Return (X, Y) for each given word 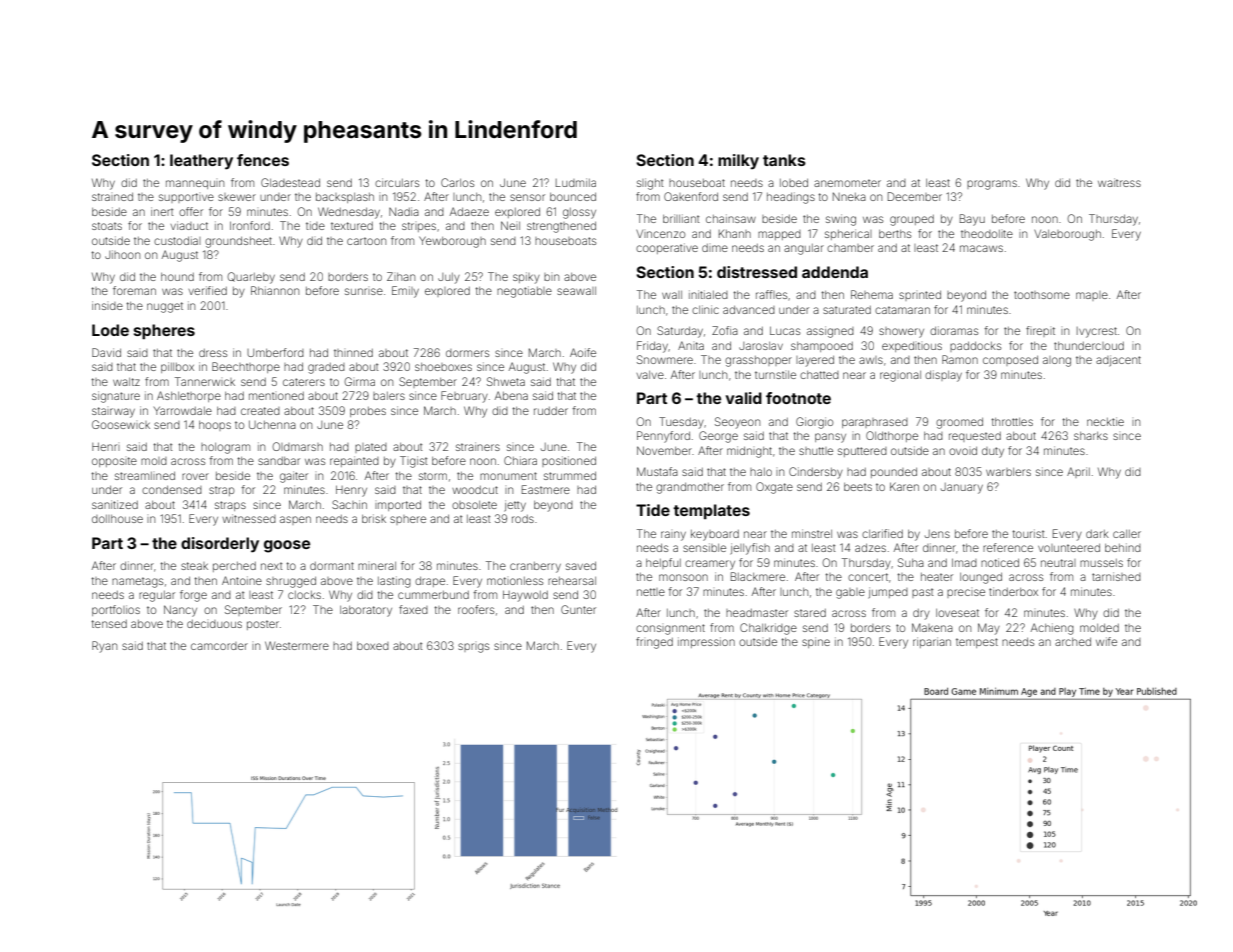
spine (816, 642)
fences (263, 160)
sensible (704, 547)
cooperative (667, 248)
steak (194, 566)
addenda (835, 272)
